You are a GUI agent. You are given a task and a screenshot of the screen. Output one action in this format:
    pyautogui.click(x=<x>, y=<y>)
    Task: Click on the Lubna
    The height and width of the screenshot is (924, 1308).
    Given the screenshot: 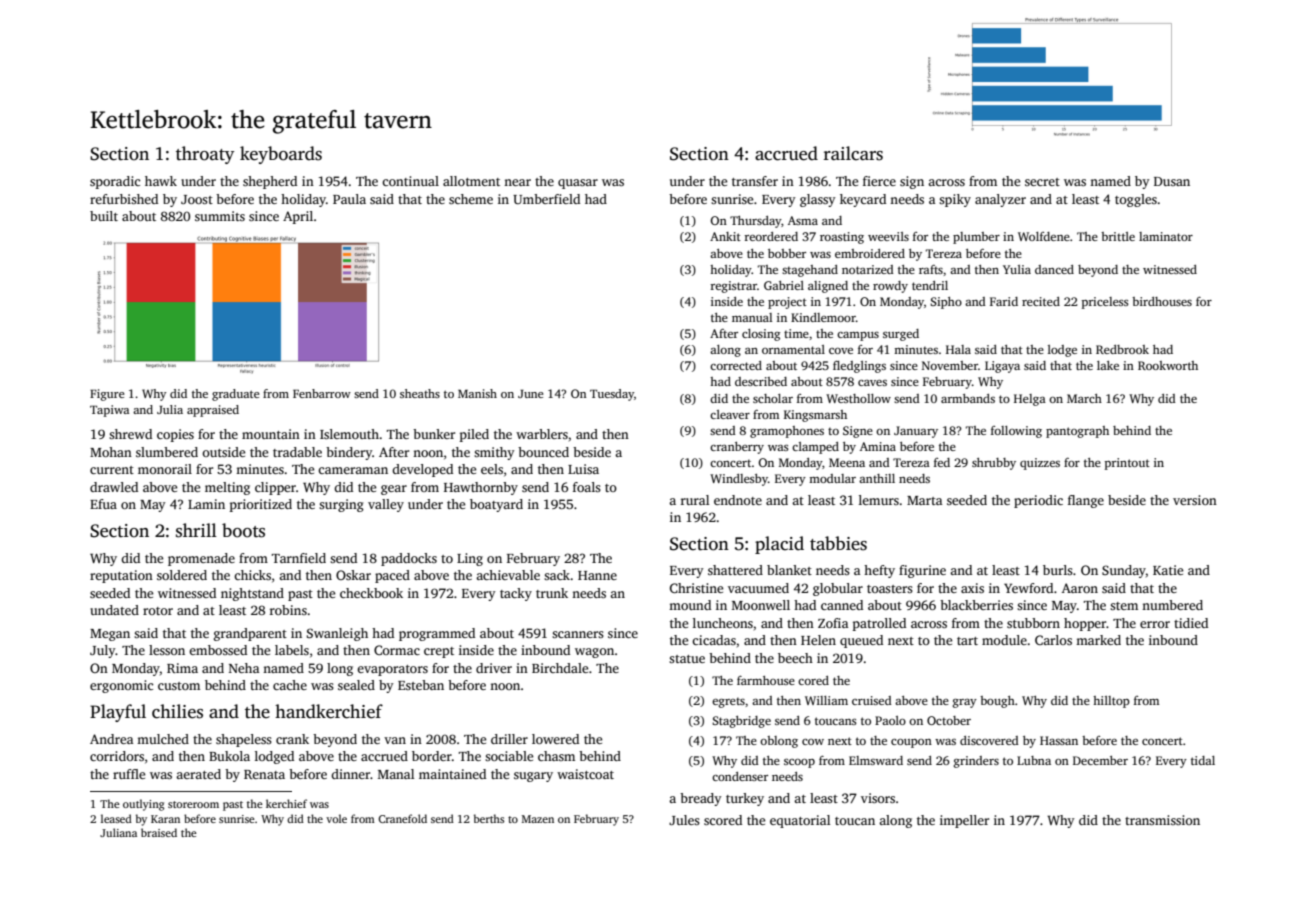 What is the action you would take?
    pyautogui.click(x=1034, y=760)
